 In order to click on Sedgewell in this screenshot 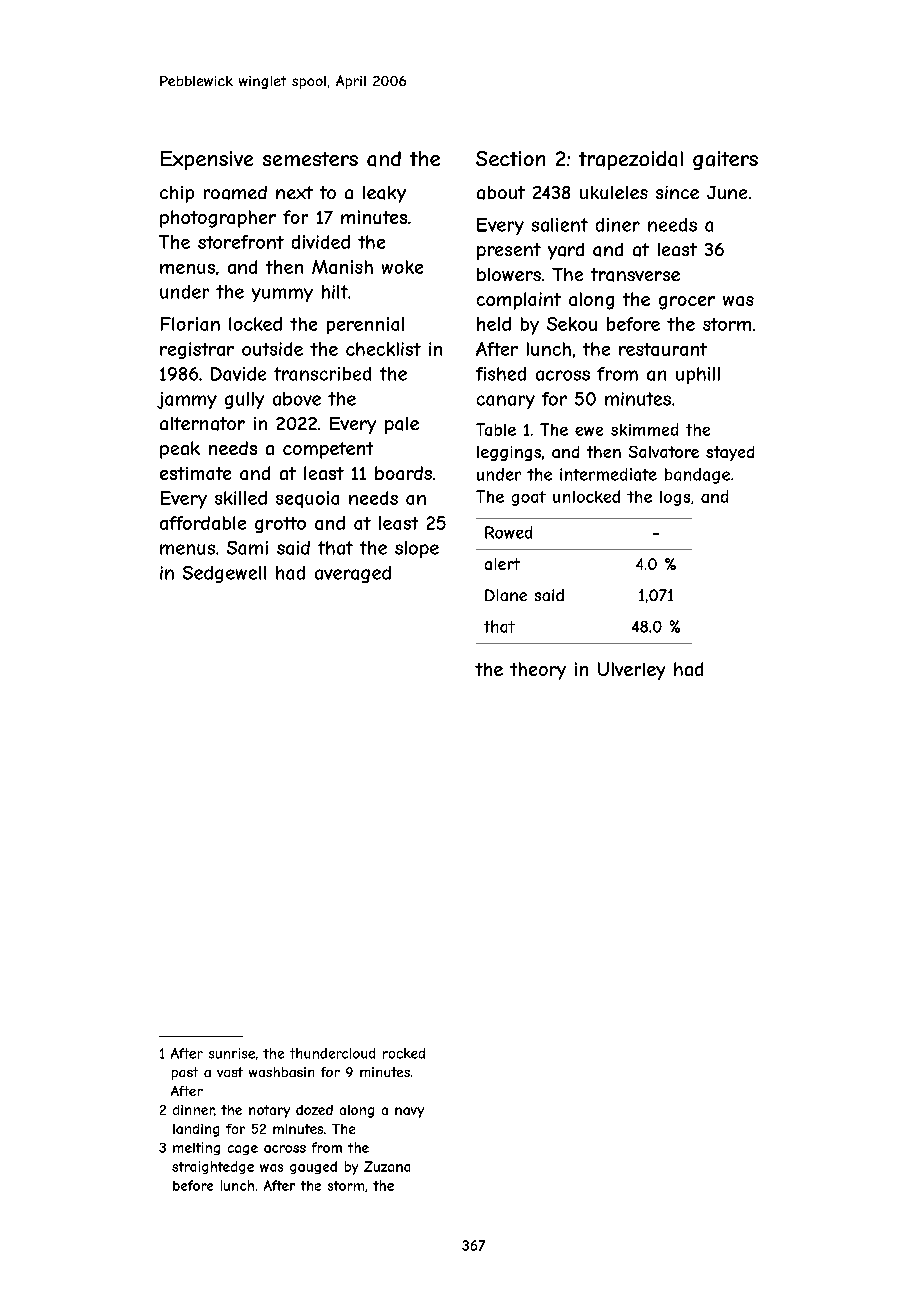, I will do `click(224, 574)`.
